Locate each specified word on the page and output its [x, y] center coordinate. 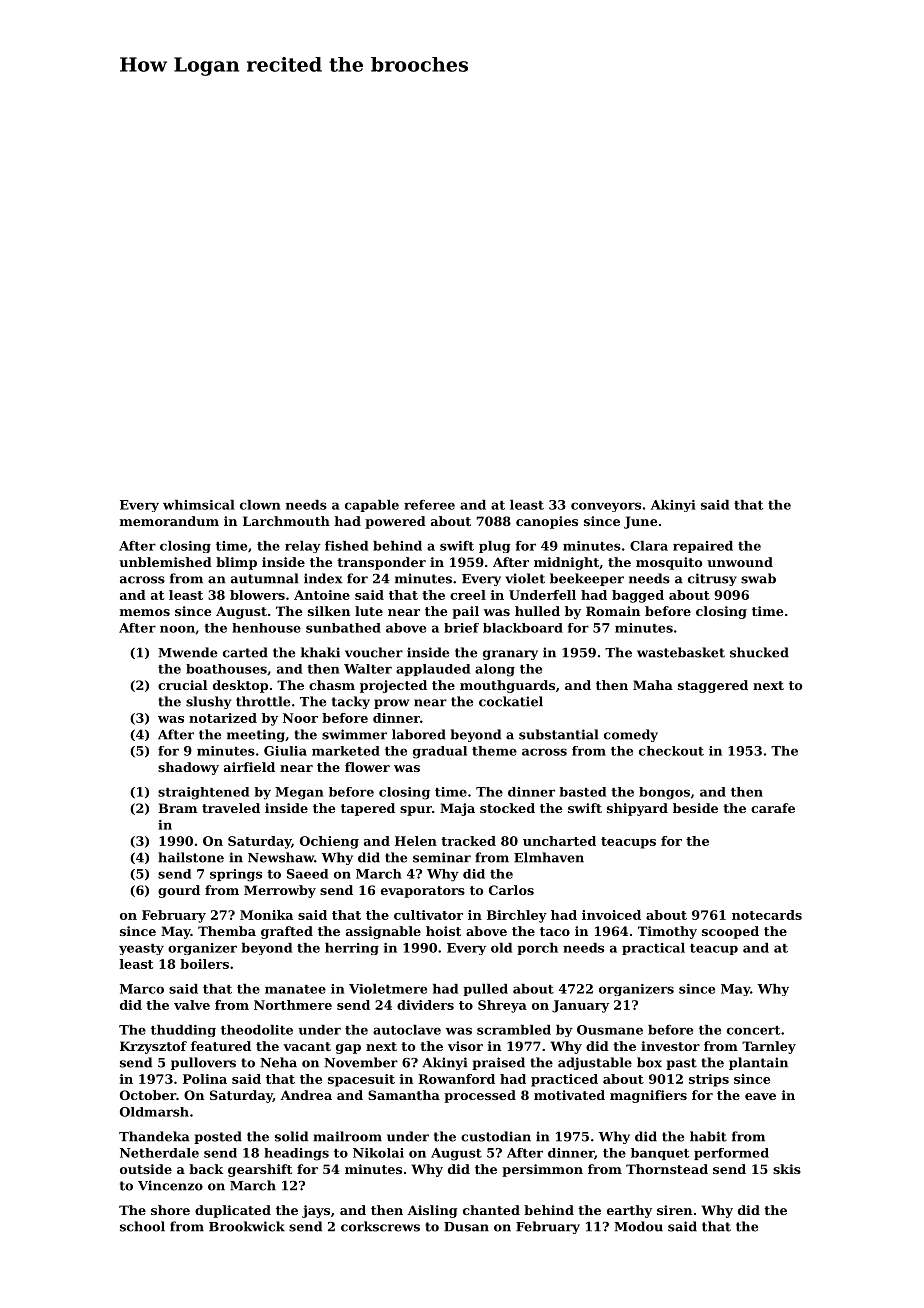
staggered [713, 686]
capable [372, 506]
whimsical [199, 505]
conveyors [606, 507]
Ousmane [610, 1030]
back [206, 1169]
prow [391, 704]
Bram [177, 808]
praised [498, 1063]
